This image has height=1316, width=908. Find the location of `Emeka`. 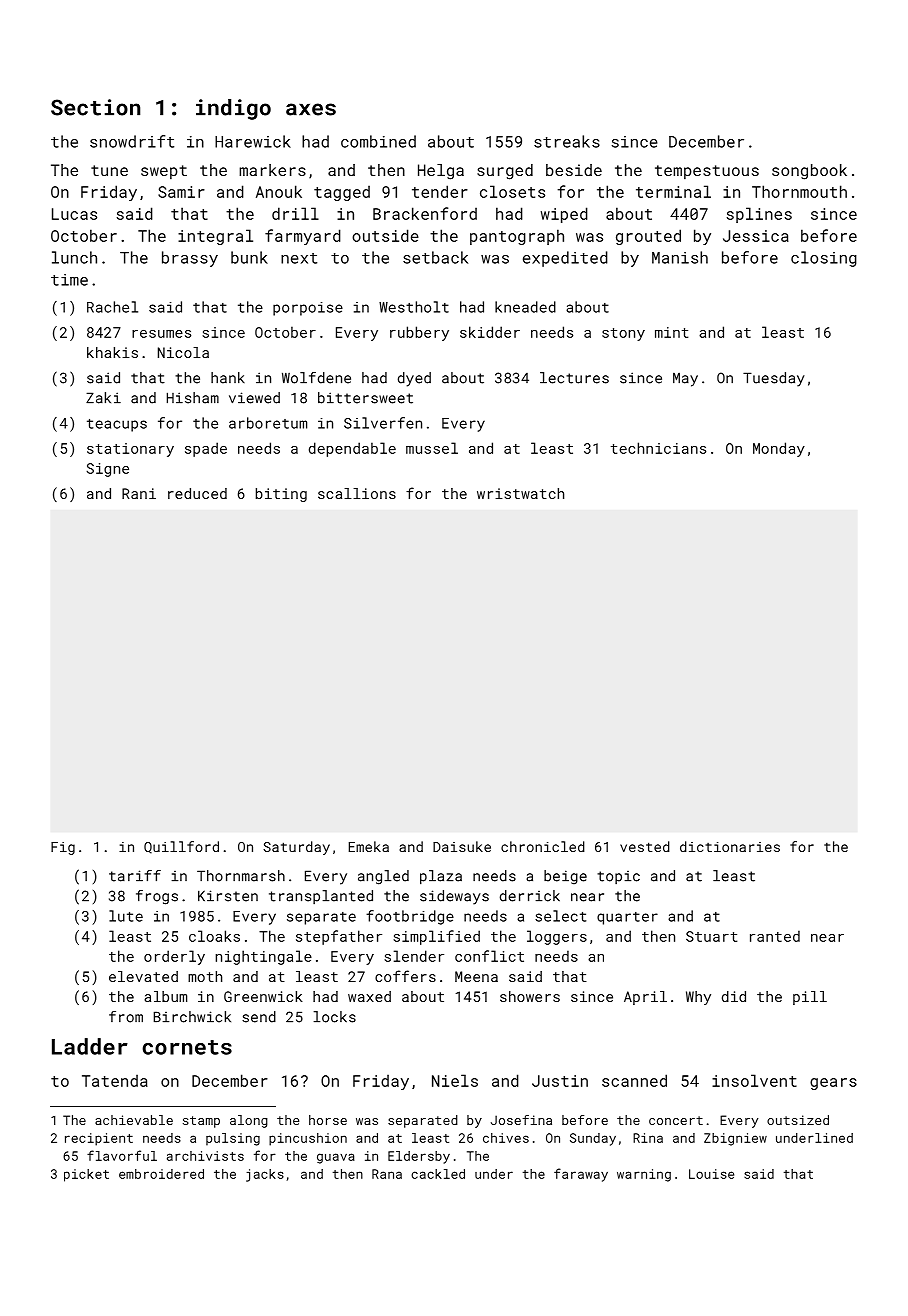

Emeka is located at coordinates (369, 846).
